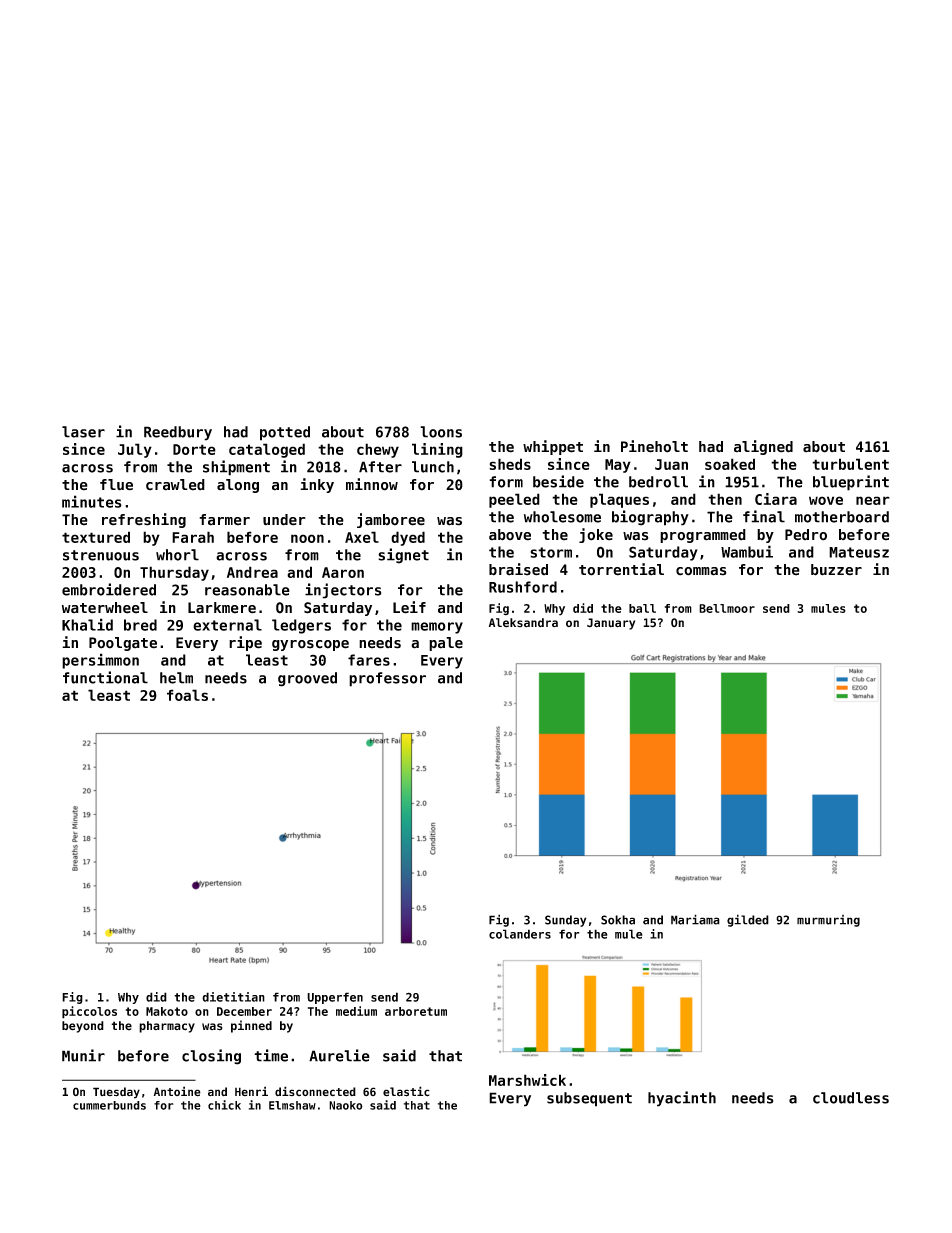 The height and width of the image is (1233, 952). What do you see at coordinates (763, 447) in the image?
I see `aligned` at bounding box center [763, 447].
